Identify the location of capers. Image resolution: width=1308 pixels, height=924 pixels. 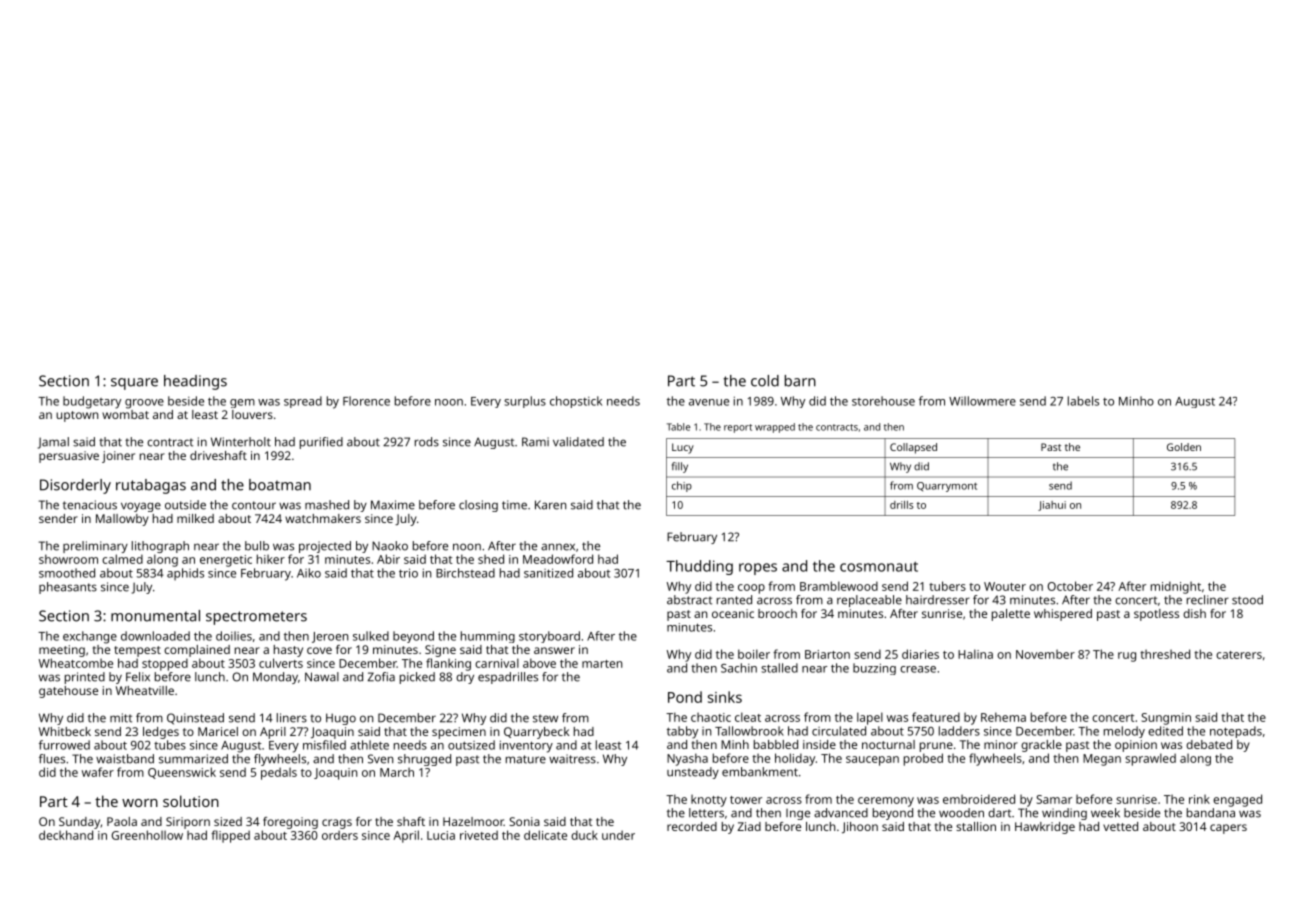
(1228, 829).
